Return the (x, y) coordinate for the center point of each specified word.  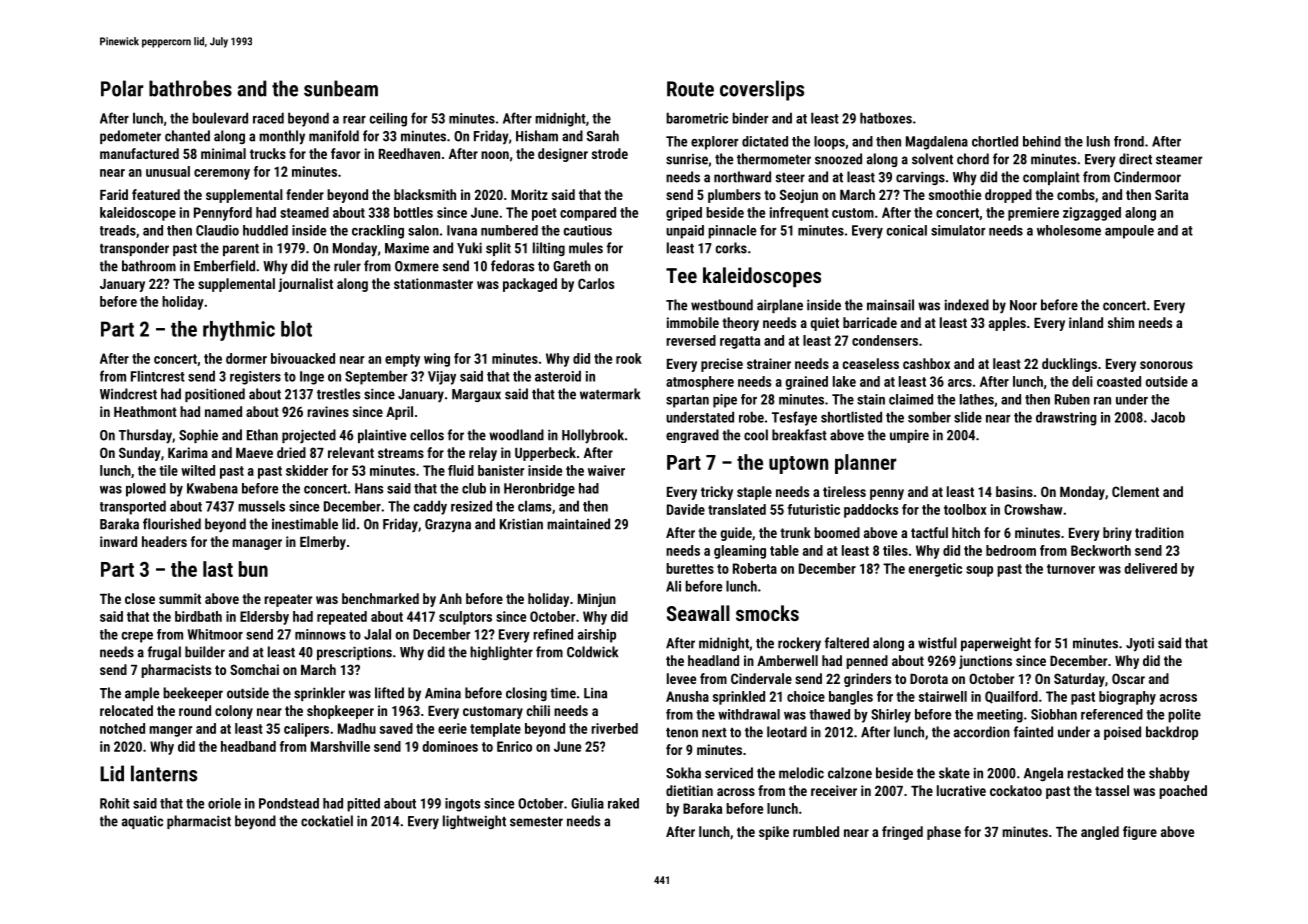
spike (774, 833)
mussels (261, 506)
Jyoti (1140, 644)
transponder (134, 249)
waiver (606, 470)
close (140, 598)
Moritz (529, 194)
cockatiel (327, 821)
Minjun (597, 600)
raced (268, 118)
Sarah (603, 136)
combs (1076, 194)
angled (1100, 833)
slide (968, 417)
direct (1135, 159)
